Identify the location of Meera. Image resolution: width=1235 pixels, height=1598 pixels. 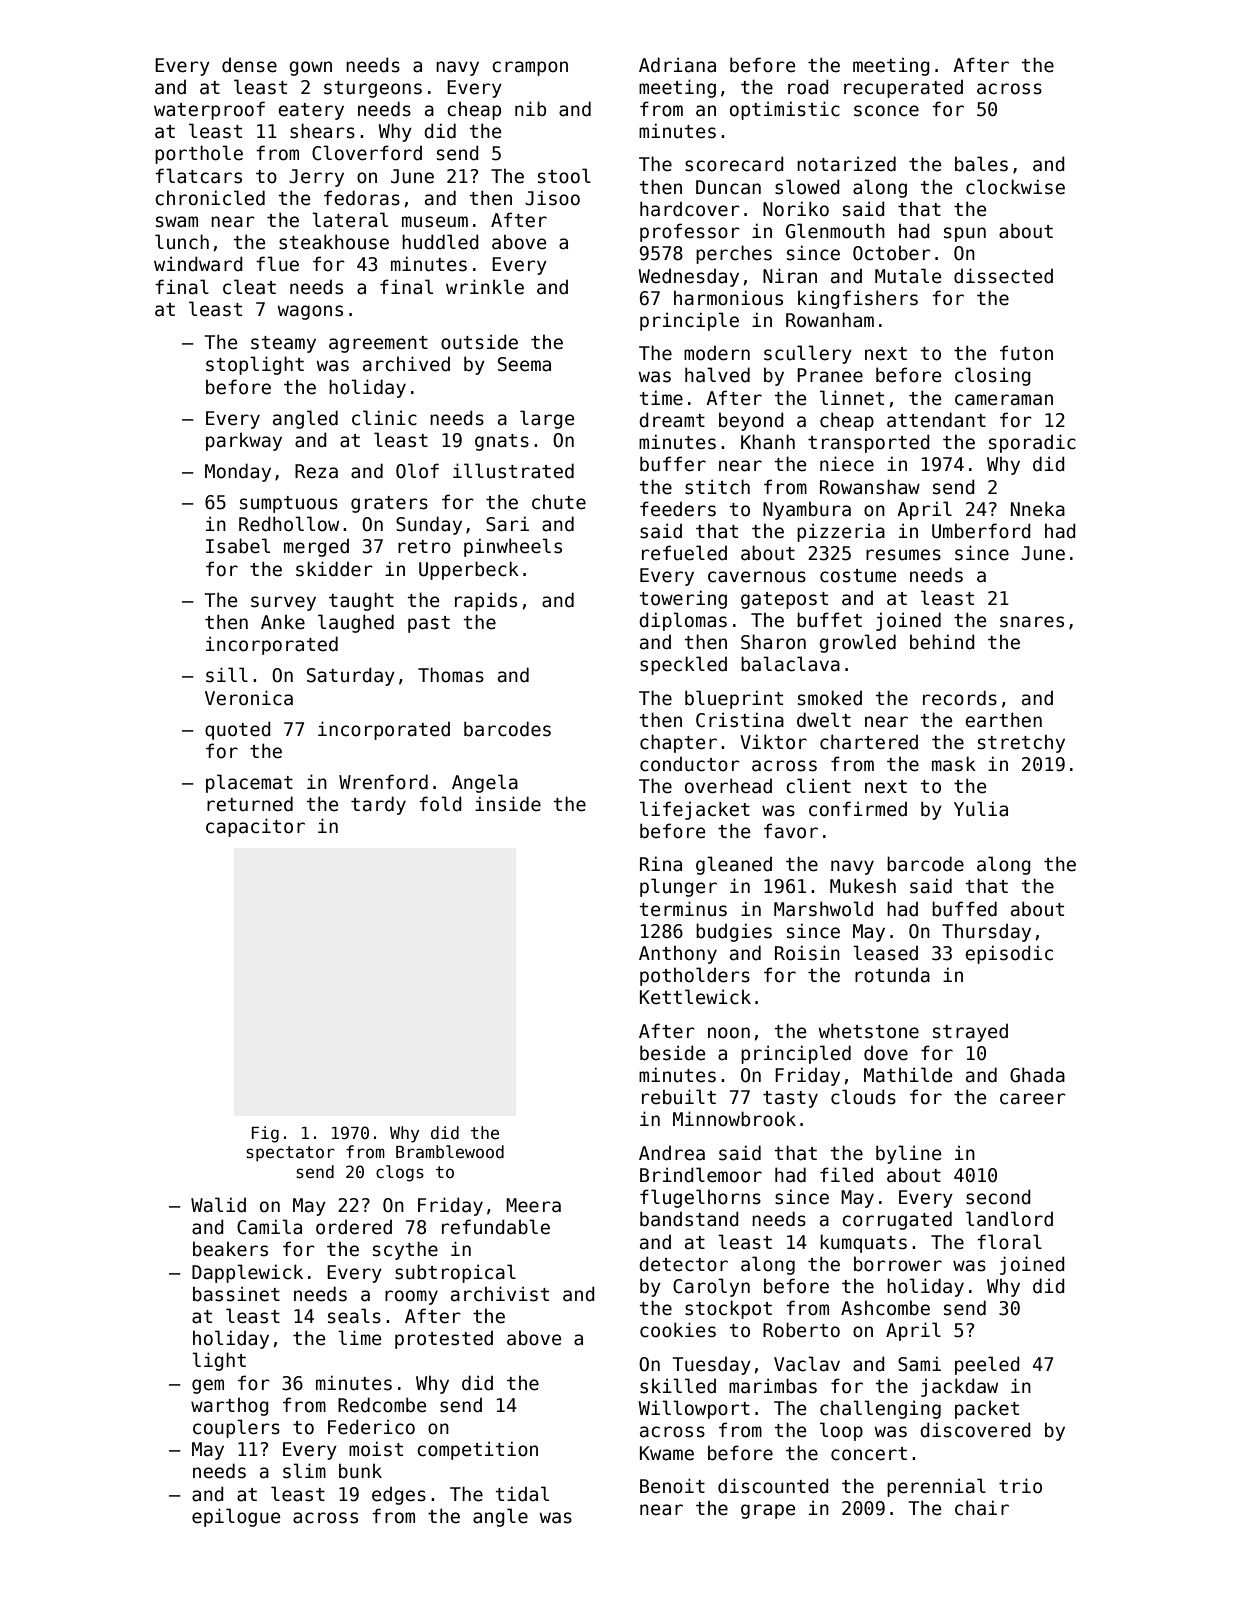
(533, 1205).
